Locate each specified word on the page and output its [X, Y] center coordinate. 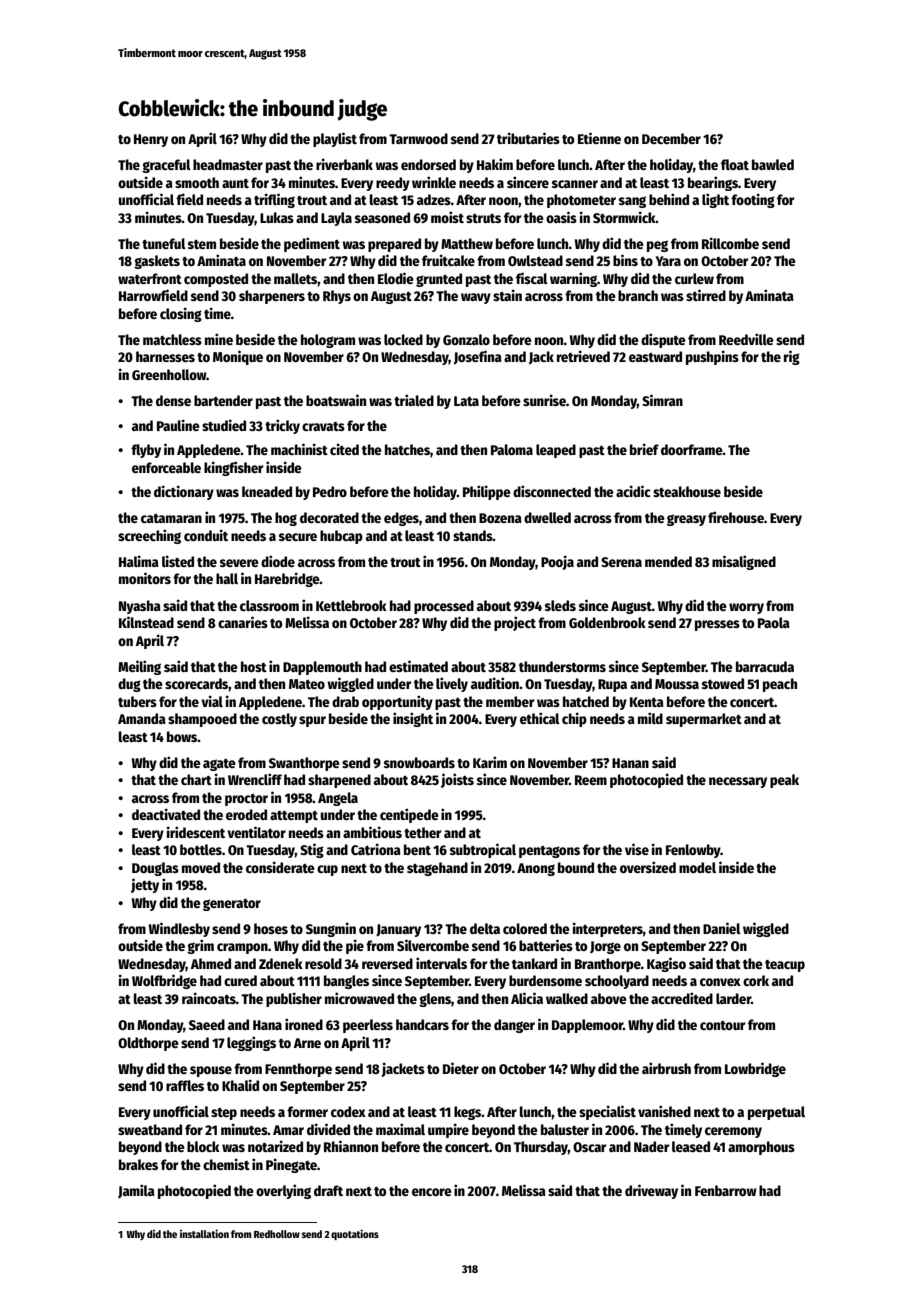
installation [204, 1233]
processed [444, 607]
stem [202, 244]
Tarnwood [418, 138]
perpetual [776, 1113]
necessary [738, 782]
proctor [246, 800]
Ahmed [211, 963]
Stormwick [624, 217]
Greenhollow [169, 374]
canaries [243, 622]
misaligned [744, 562]
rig [792, 357]
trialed [414, 400]
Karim [490, 762]
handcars [422, 1024]
